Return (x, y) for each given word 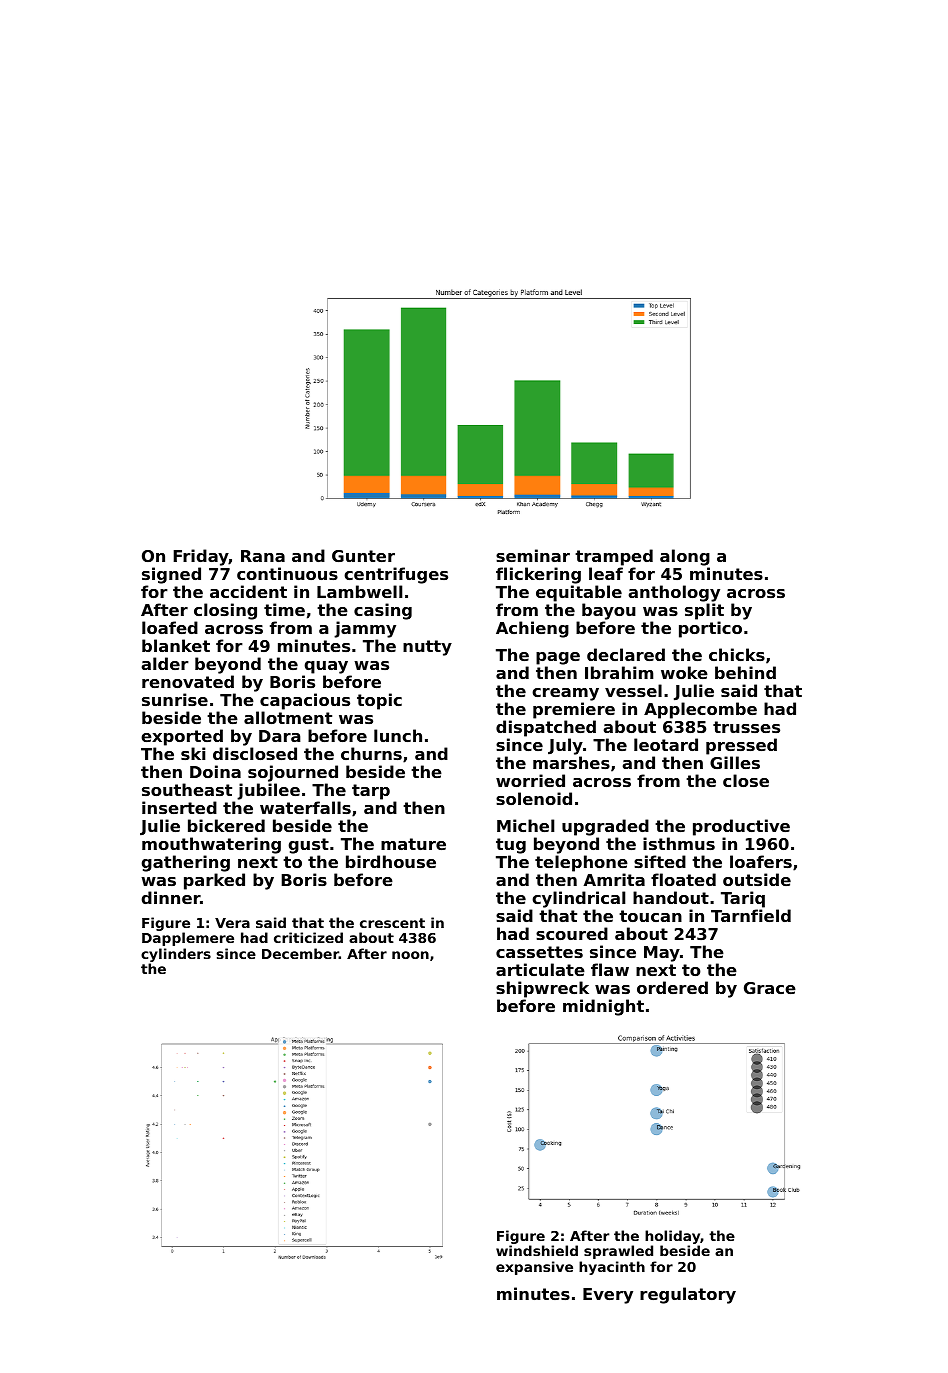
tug (511, 846)
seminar (533, 555)
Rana (263, 556)
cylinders (176, 955)
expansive (534, 1268)
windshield (537, 1251)
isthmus (679, 843)
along (685, 557)
